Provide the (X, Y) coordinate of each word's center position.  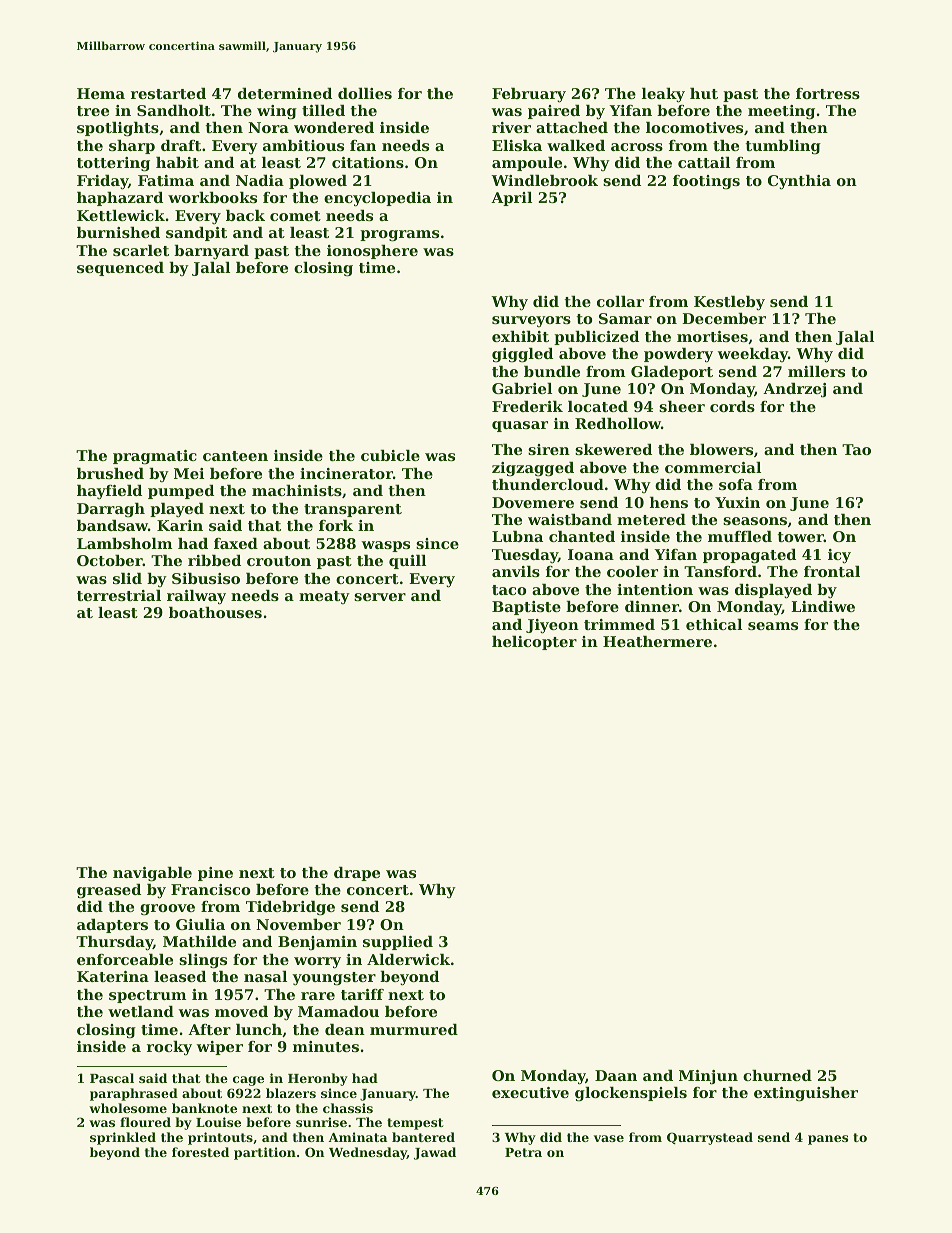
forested (200, 1152)
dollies (365, 93)
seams (773, 626)
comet (295, 216)
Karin (180, 525)
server (380, 597)
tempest (415, 1124)
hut (704, 93)
